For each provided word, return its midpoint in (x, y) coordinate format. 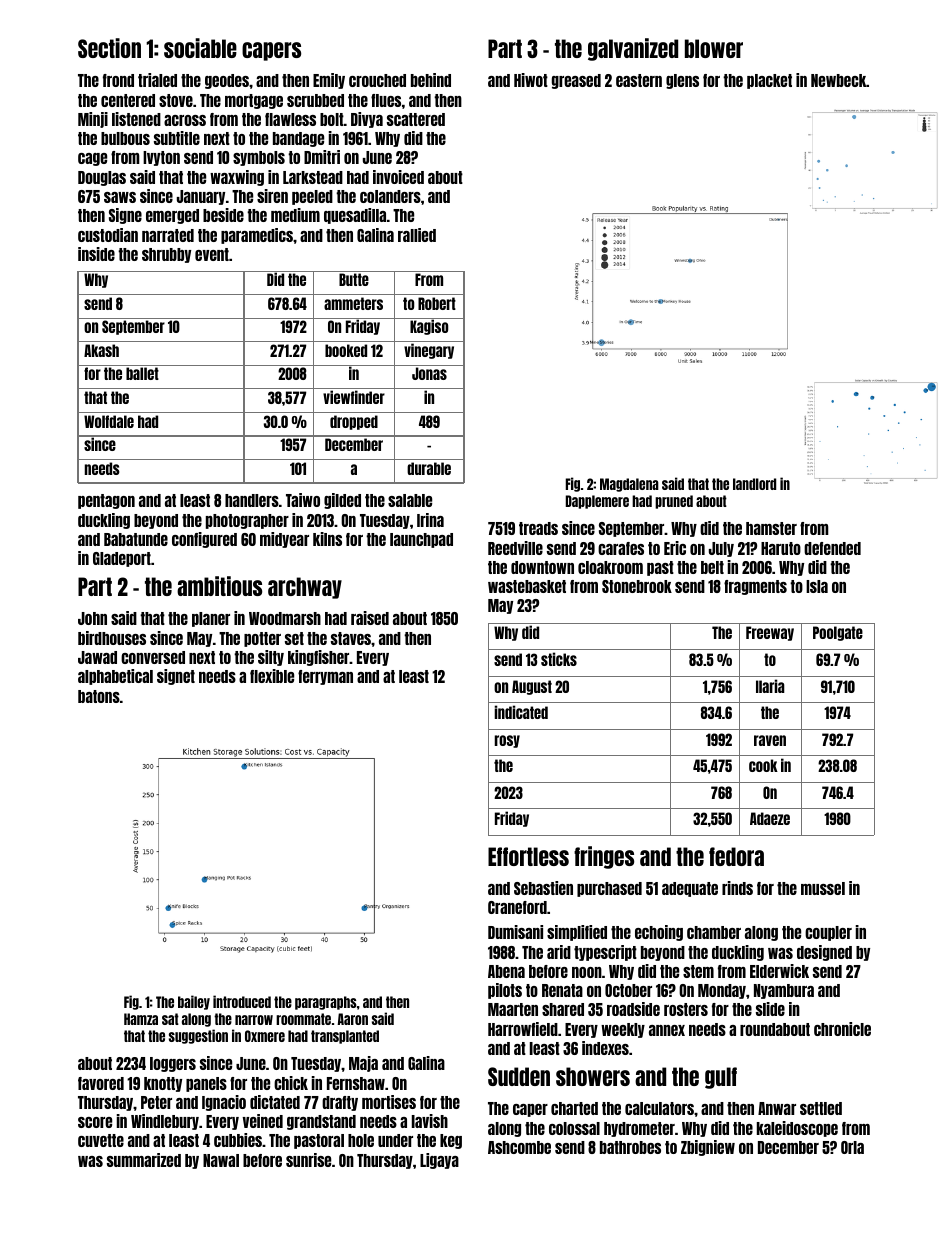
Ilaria (770, 686)
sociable (200, 48)
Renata (562, 990)
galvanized (633, 49)
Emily (329, 81)
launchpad (421, 540)
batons (99, 696)
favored (101, 1083)
